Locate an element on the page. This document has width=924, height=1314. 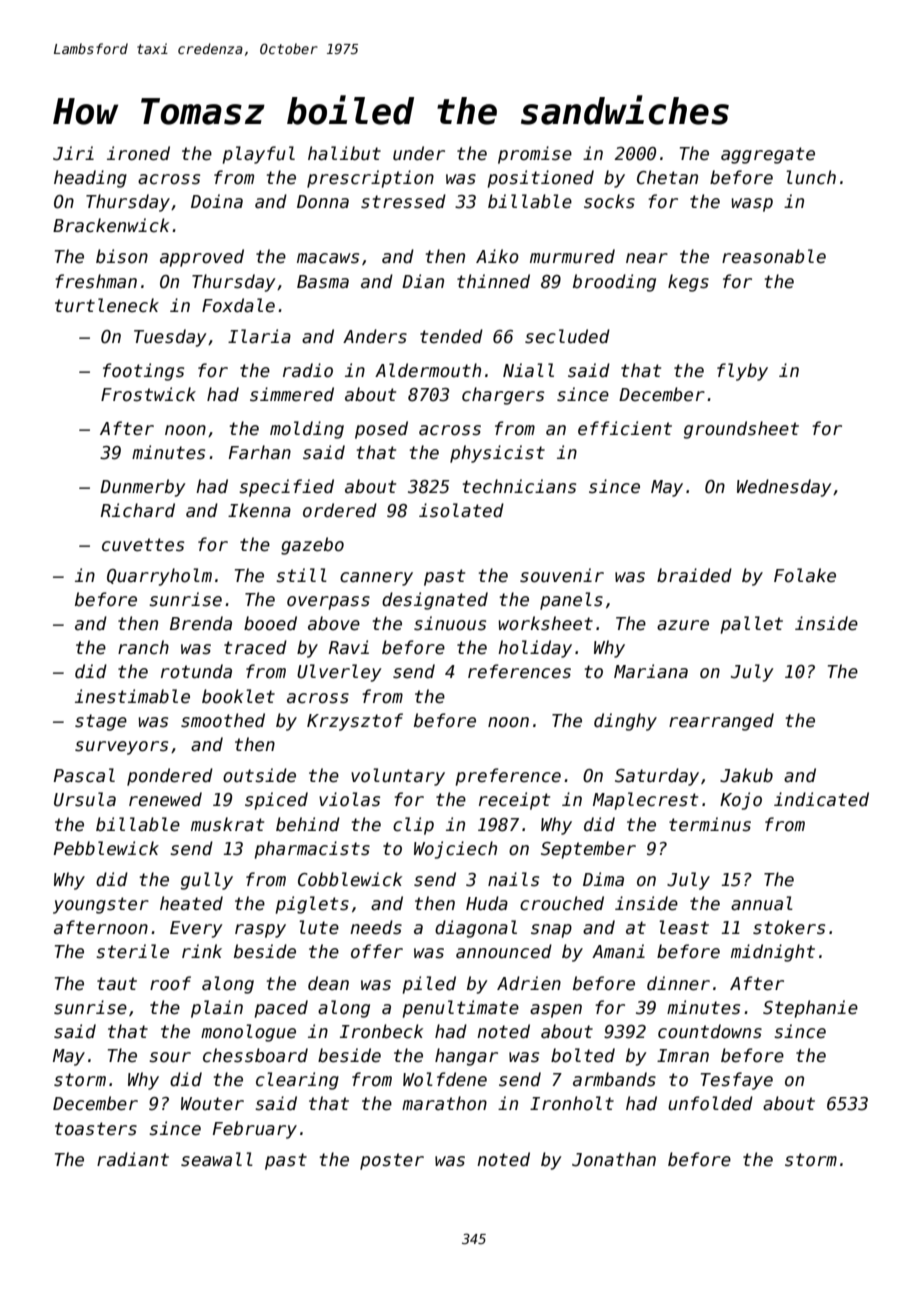
Chetan is located at coordinates (667, 177).
